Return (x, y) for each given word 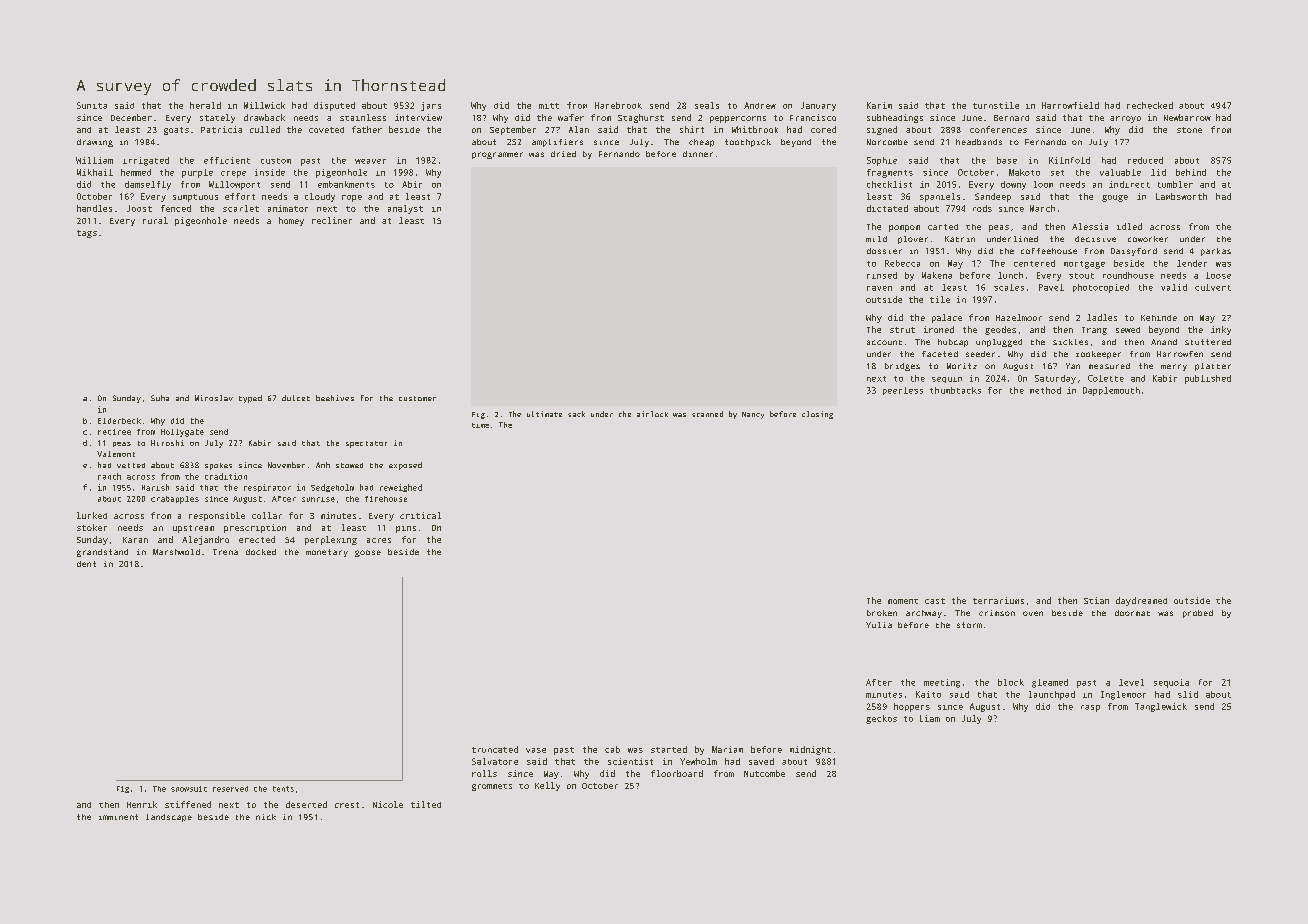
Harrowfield (1070, 105)
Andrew (760, 105)
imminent (118, 817)
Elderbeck (119, 421)
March (1042, 208)
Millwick (264, 105)
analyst (405, 209)
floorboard (677, 773)
